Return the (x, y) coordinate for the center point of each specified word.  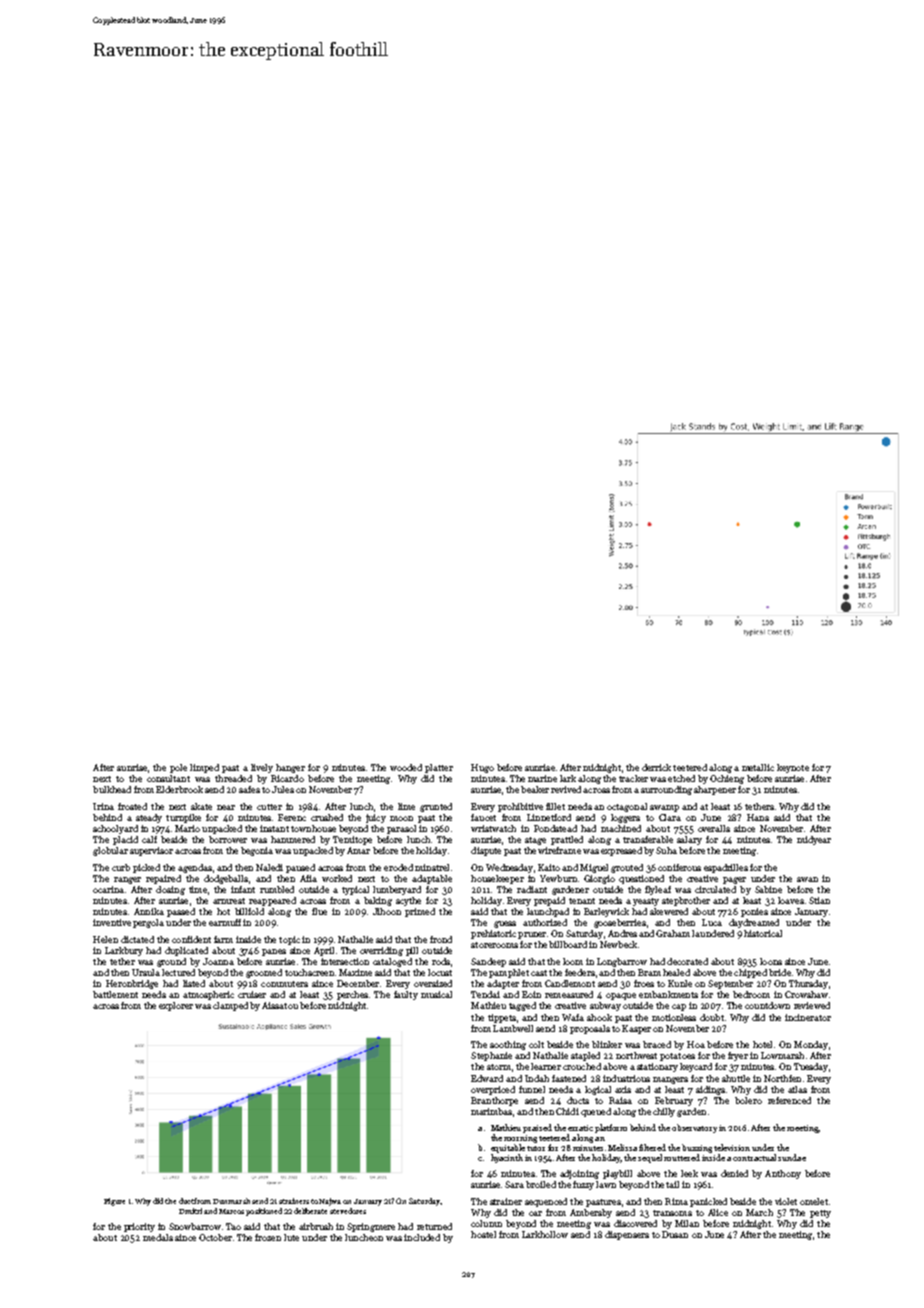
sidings (710, 1090)
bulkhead (112, 789)
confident (191, 939)
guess (505, 924)
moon (401, 818)
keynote (793, 768)
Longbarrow (622, 962)
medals (158, 1237)
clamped (230, 1006)
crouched (582, 1066)
